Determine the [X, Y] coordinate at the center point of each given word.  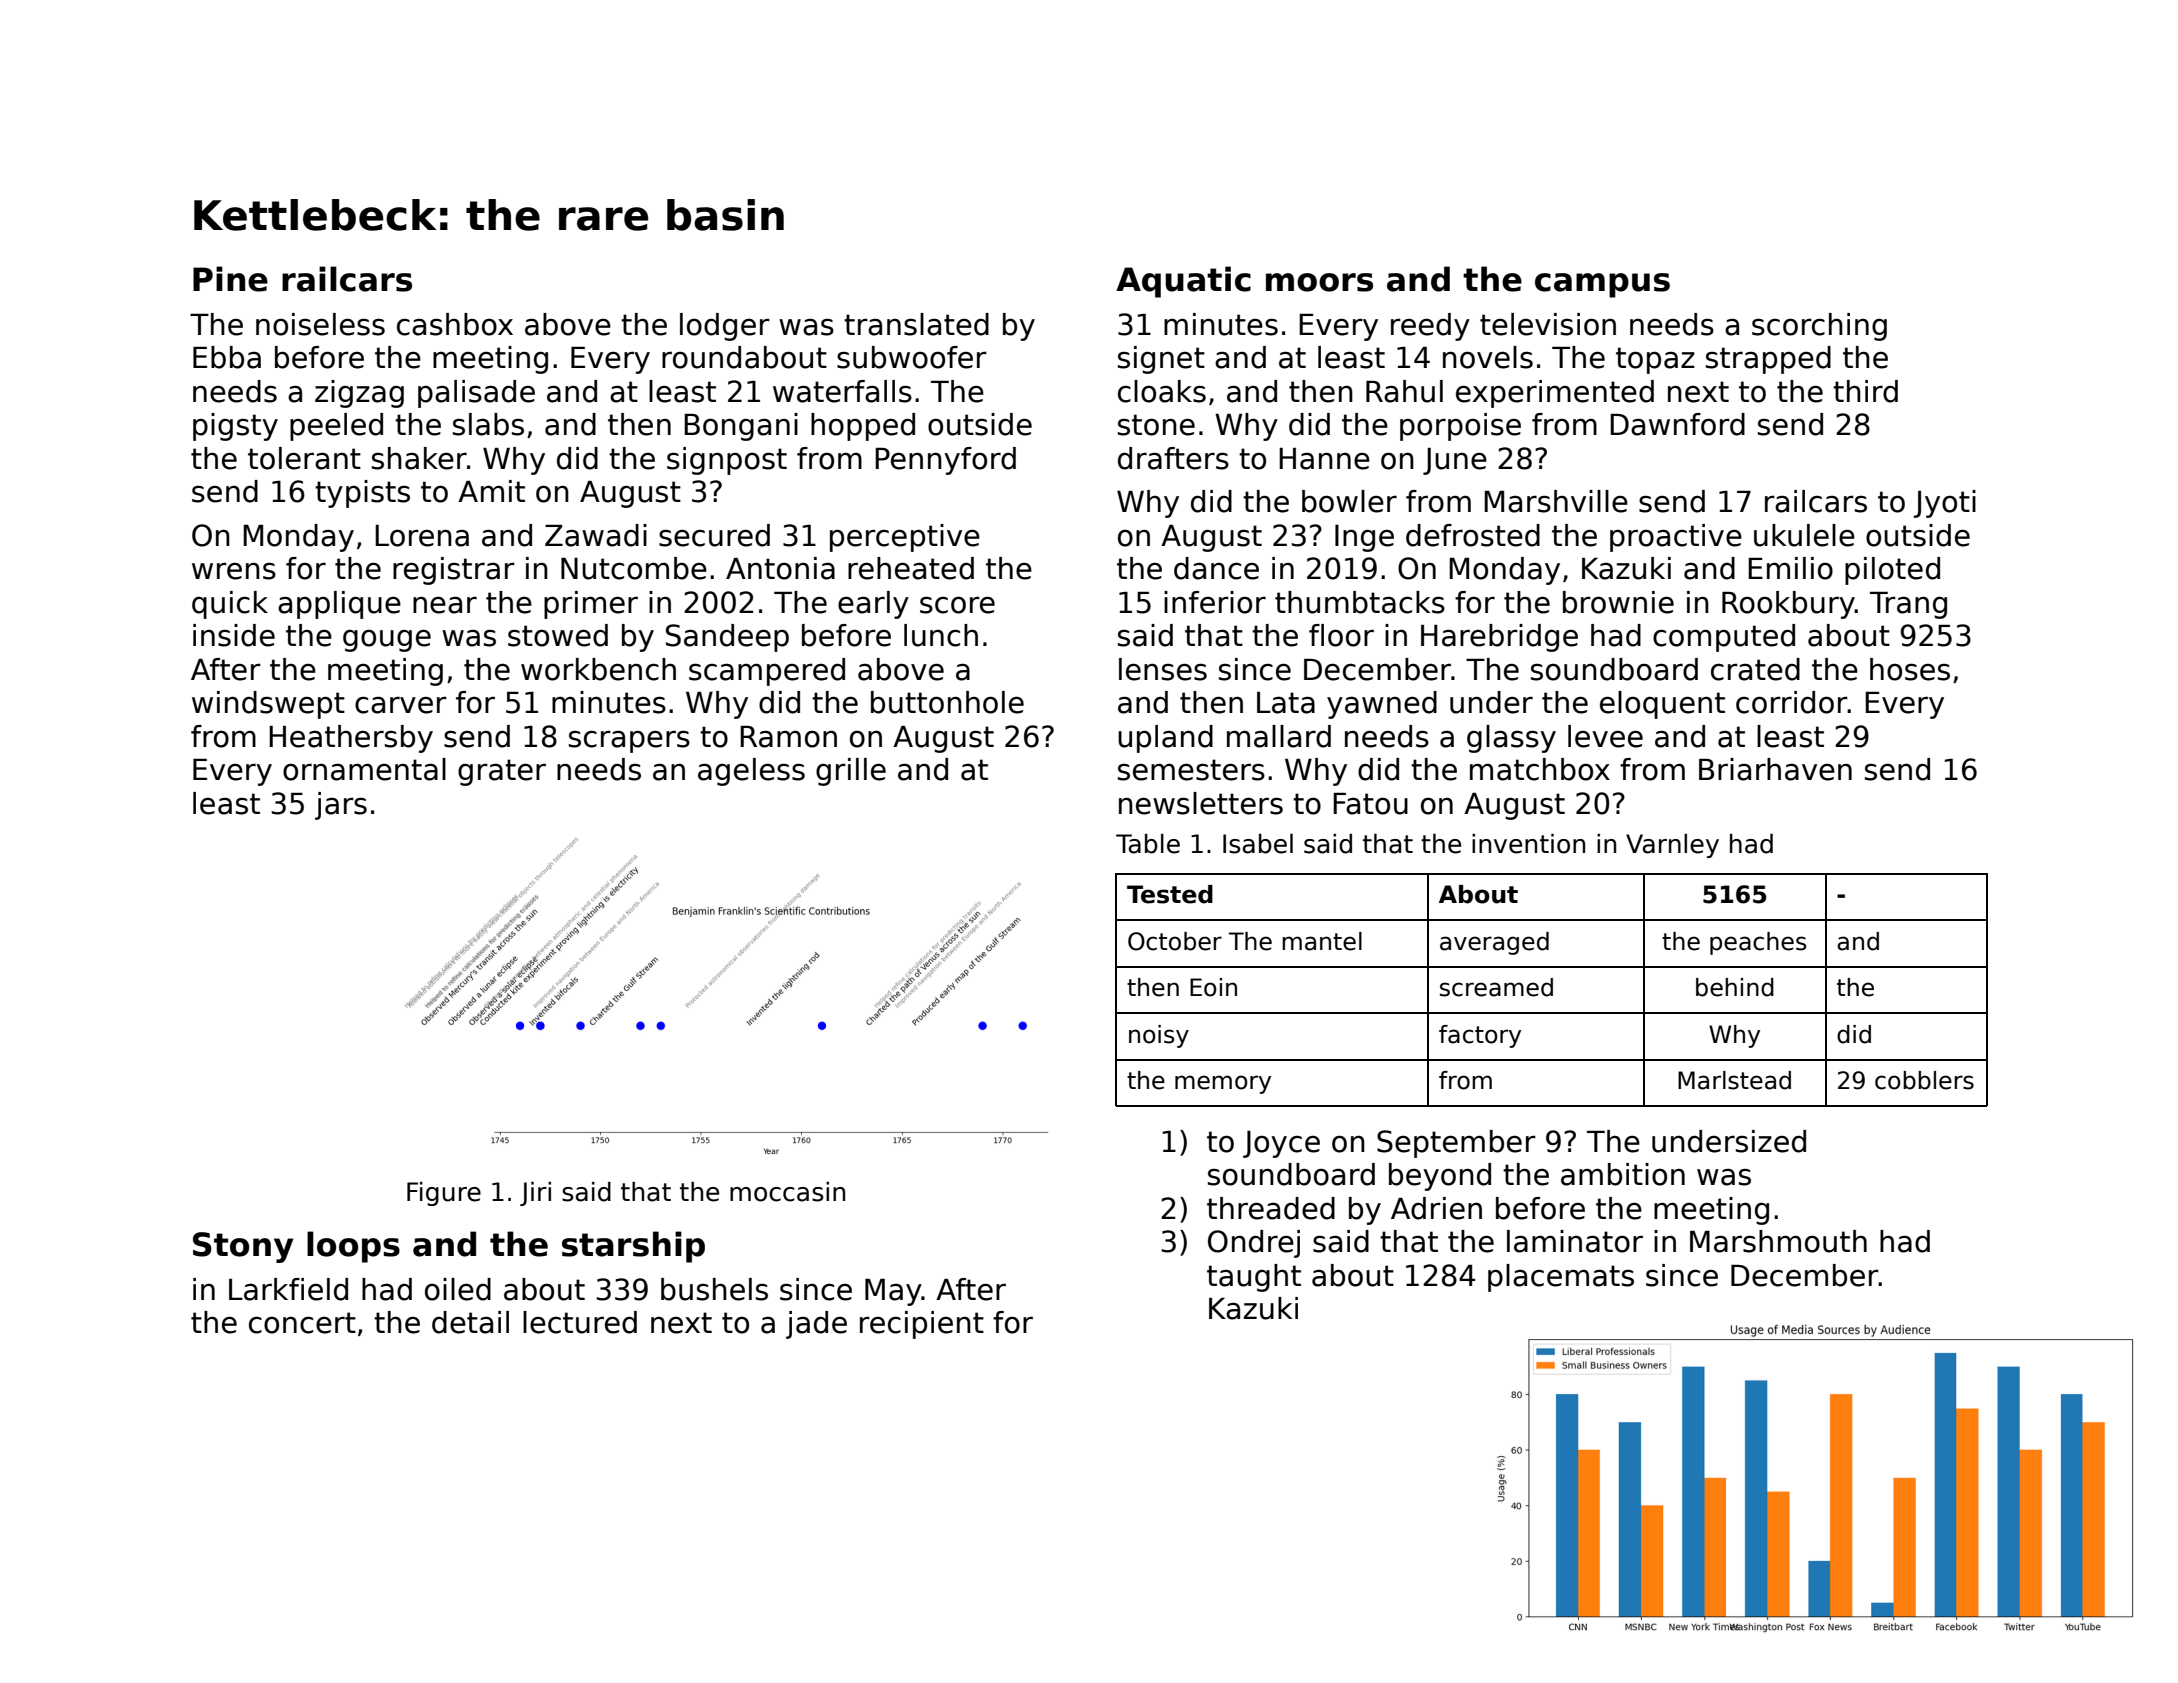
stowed [558, 635]
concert [302, 1323]
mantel [1322, 941]
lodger [725, 327]
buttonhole [947, 702]
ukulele [1804, 535]
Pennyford [945, 461]
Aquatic [1183, 282]
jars [341, 806]
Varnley [1672, 846]
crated [1755, 669]
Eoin [1213, 987]
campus [1602, 285]
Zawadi [596, 535]
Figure [444, 1194]
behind [1735, 987]
